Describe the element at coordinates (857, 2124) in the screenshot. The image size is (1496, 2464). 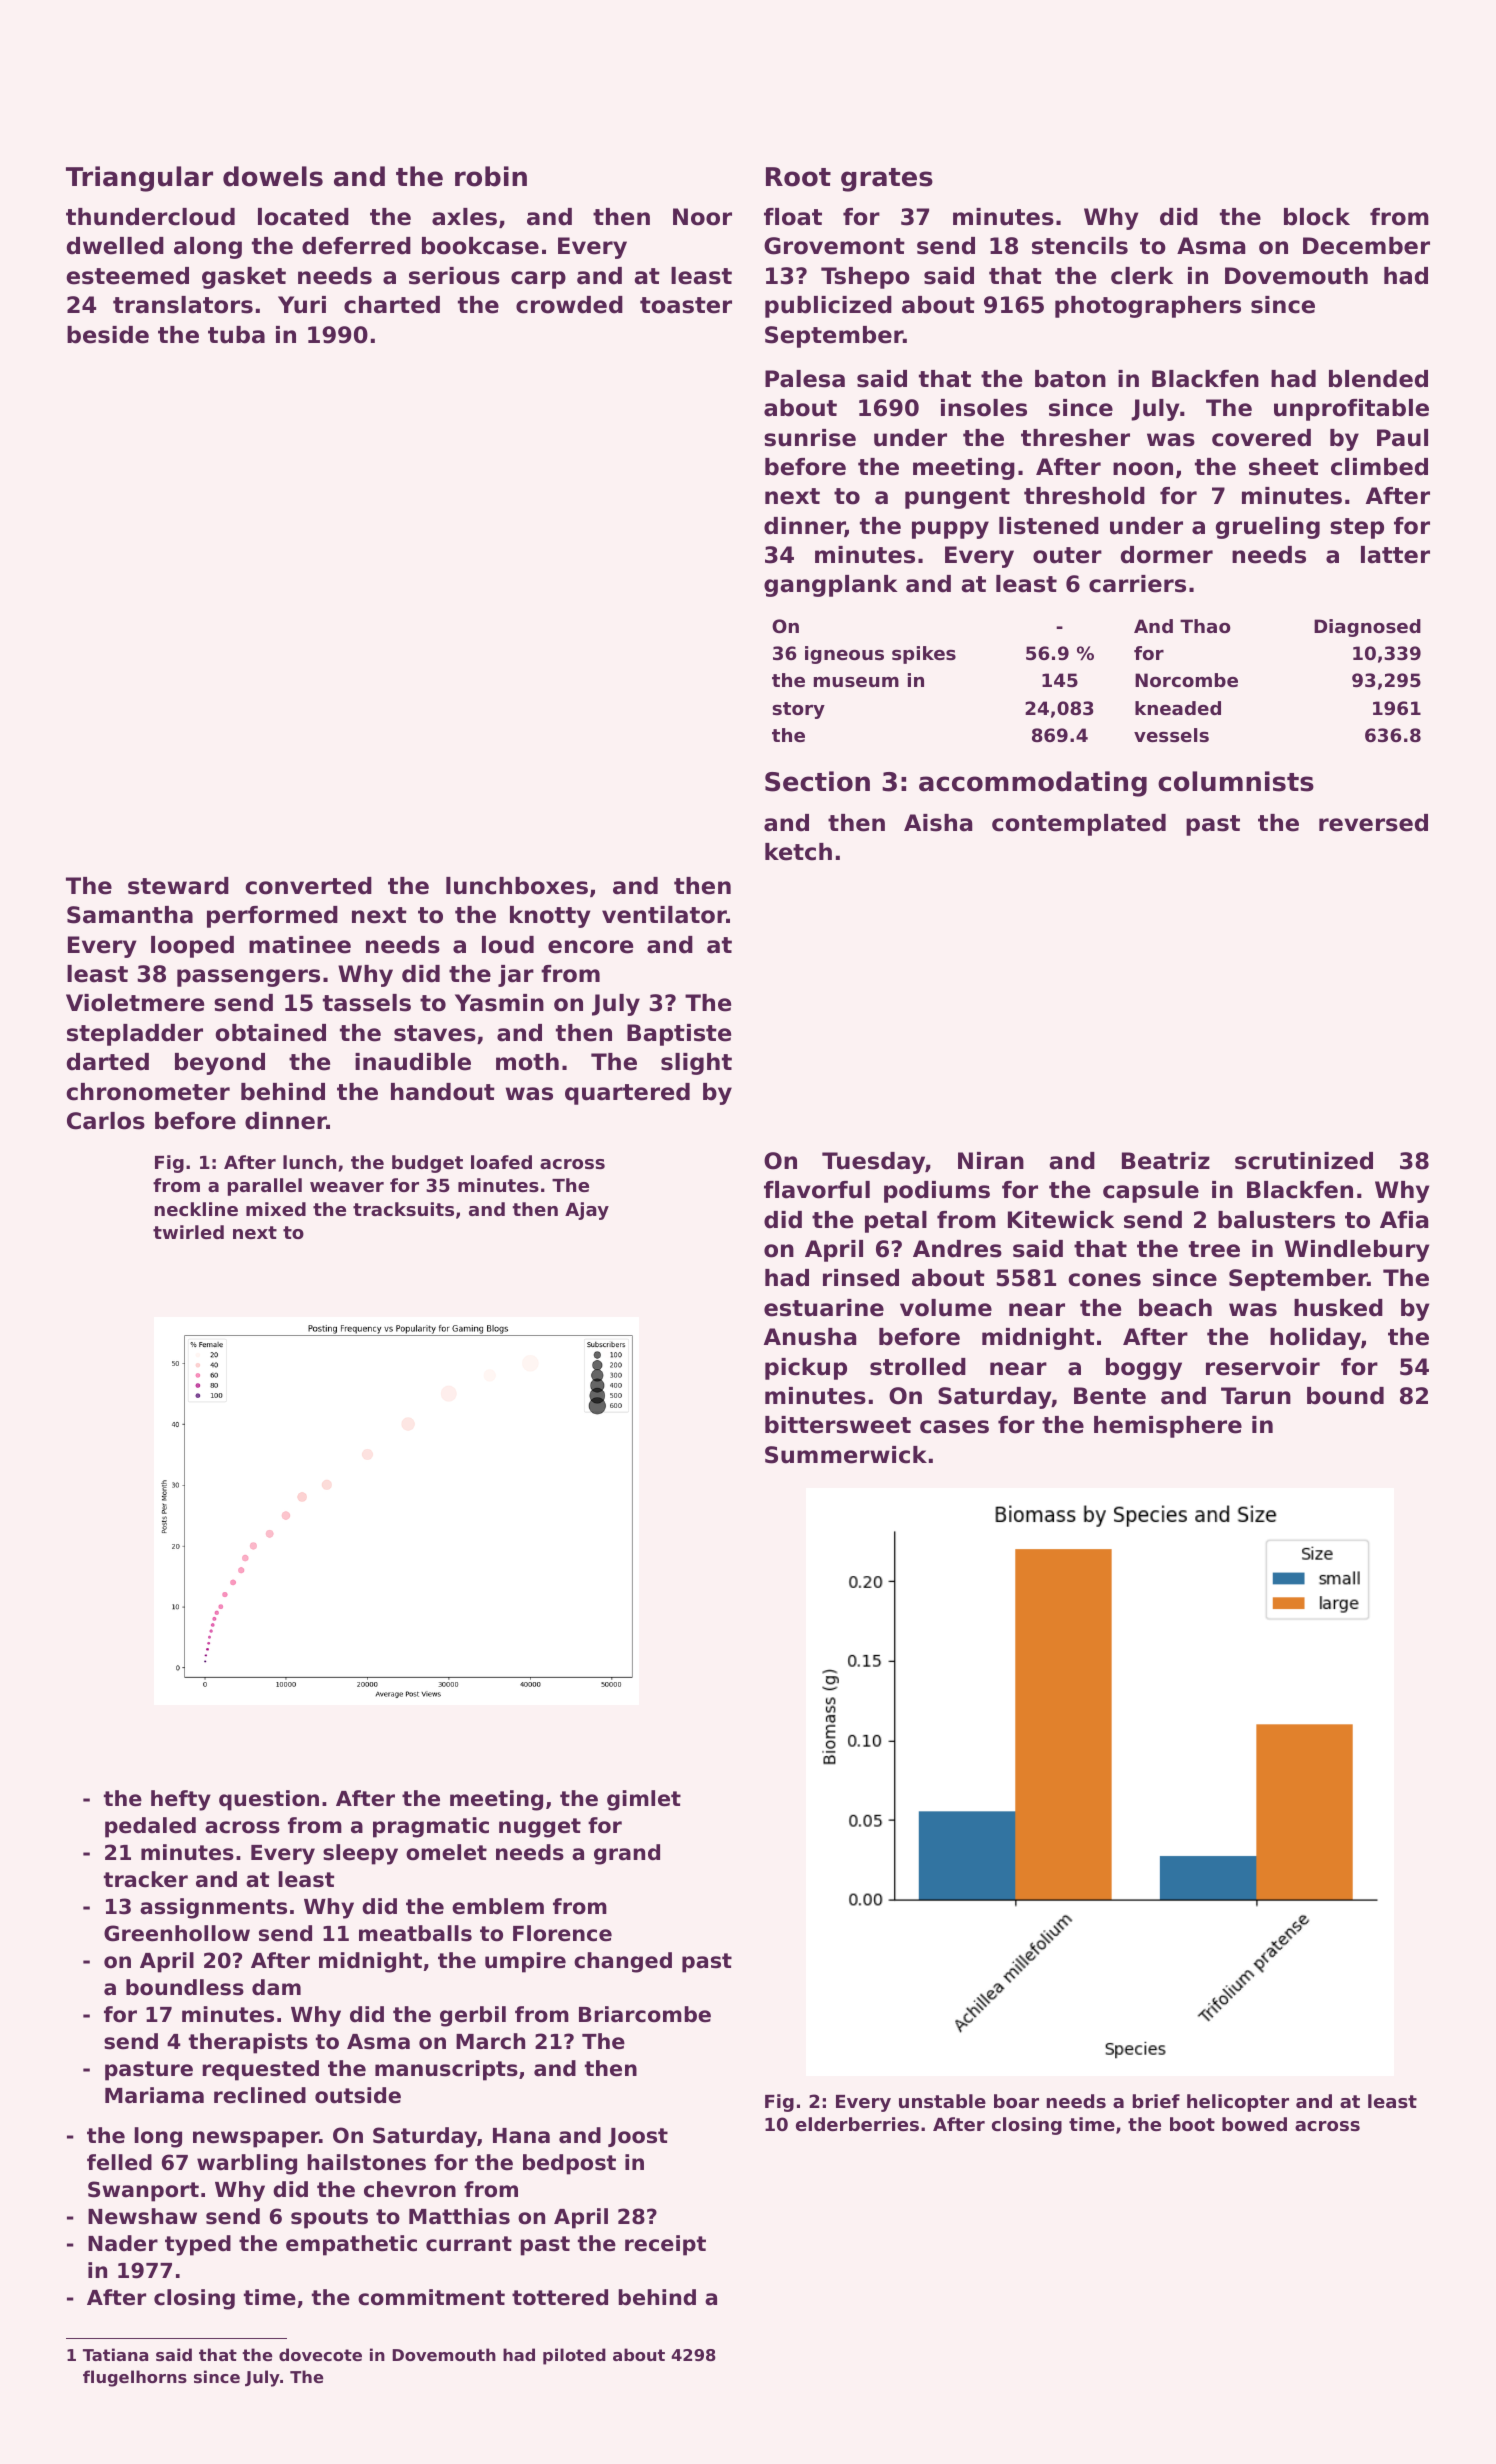
I see `elderberries` at that location.
